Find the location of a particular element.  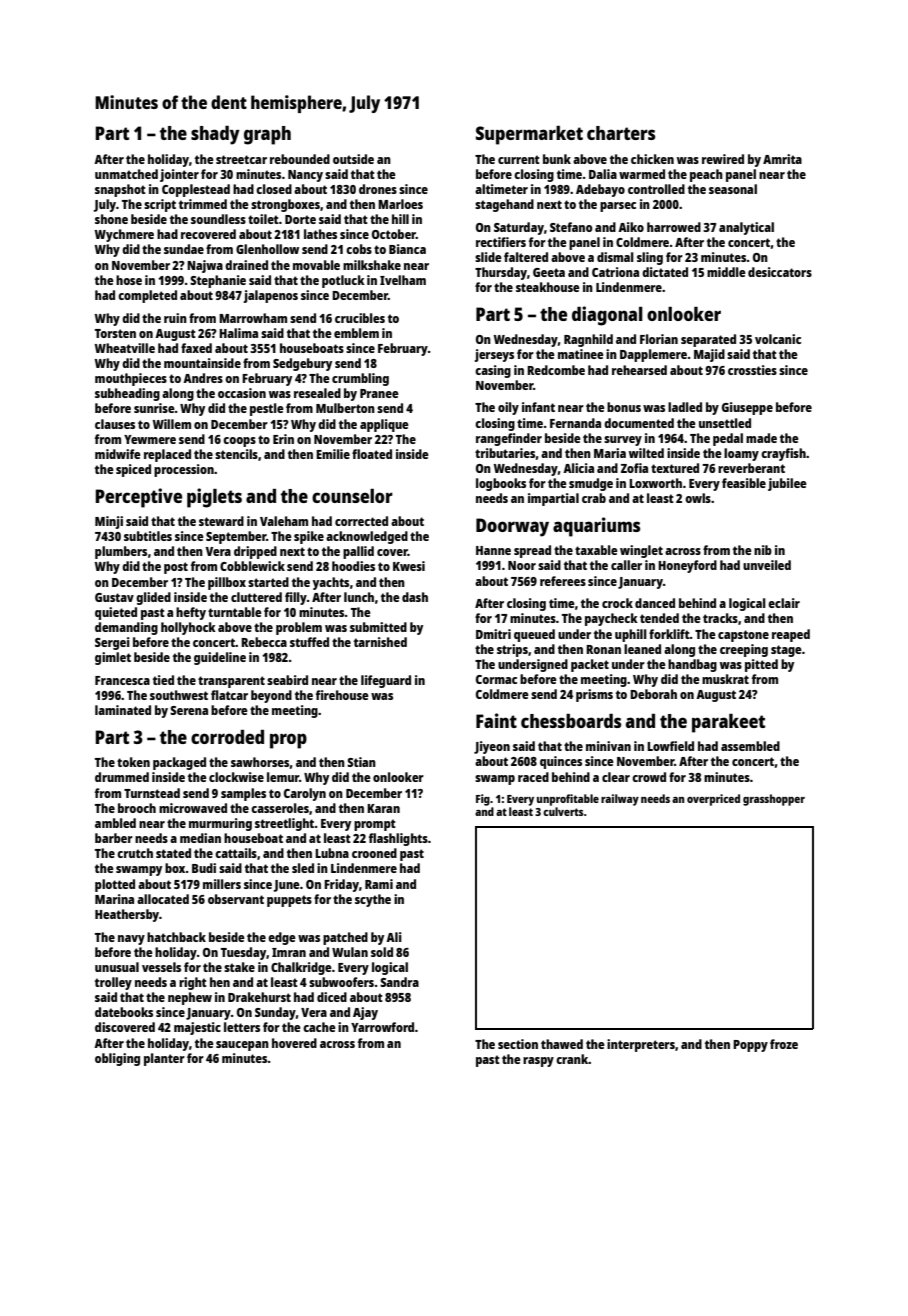

raspy is located at coordinates (538, 1062).
